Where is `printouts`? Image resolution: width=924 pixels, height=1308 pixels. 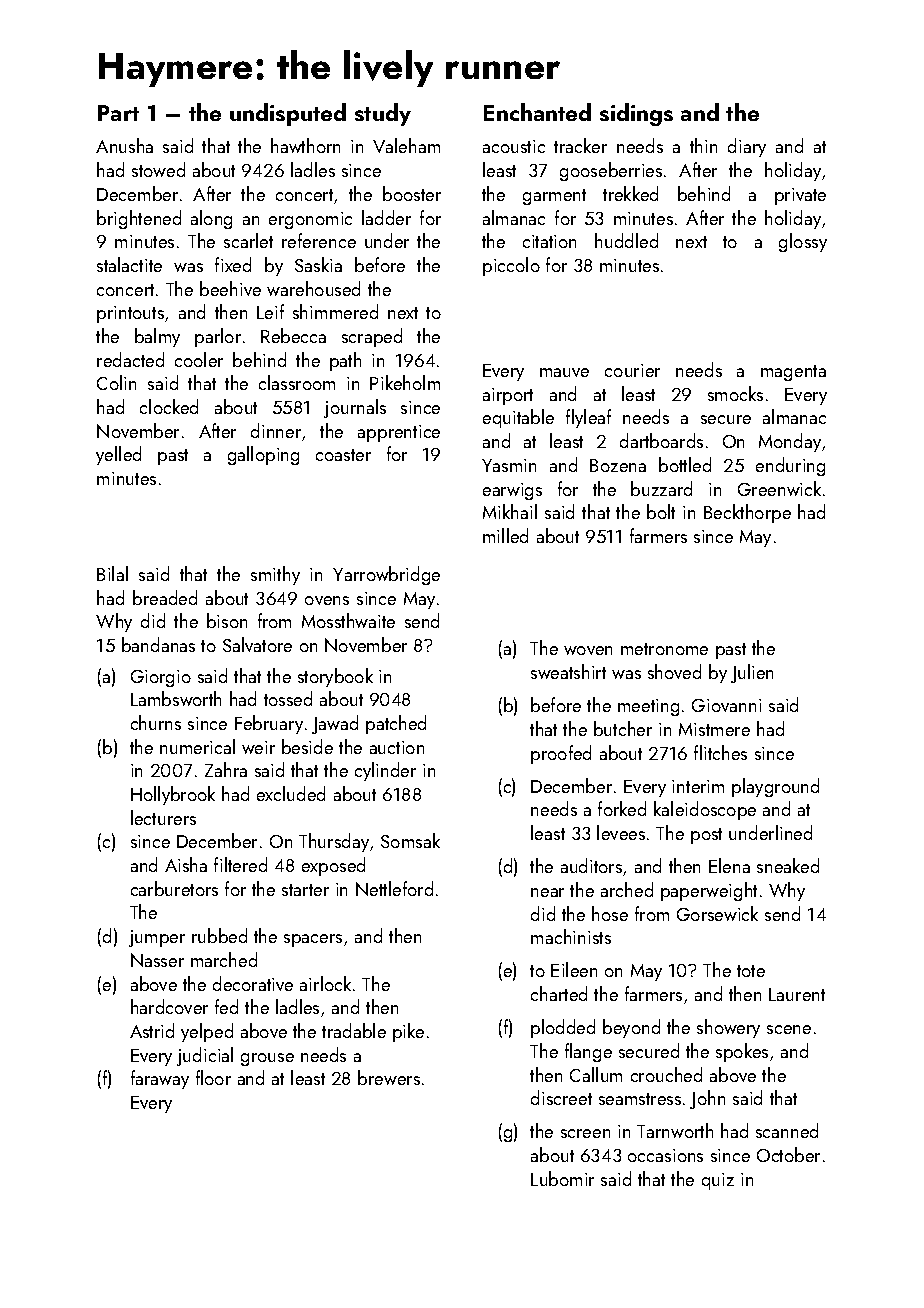 printouts is located at coordinates (130, 314).
